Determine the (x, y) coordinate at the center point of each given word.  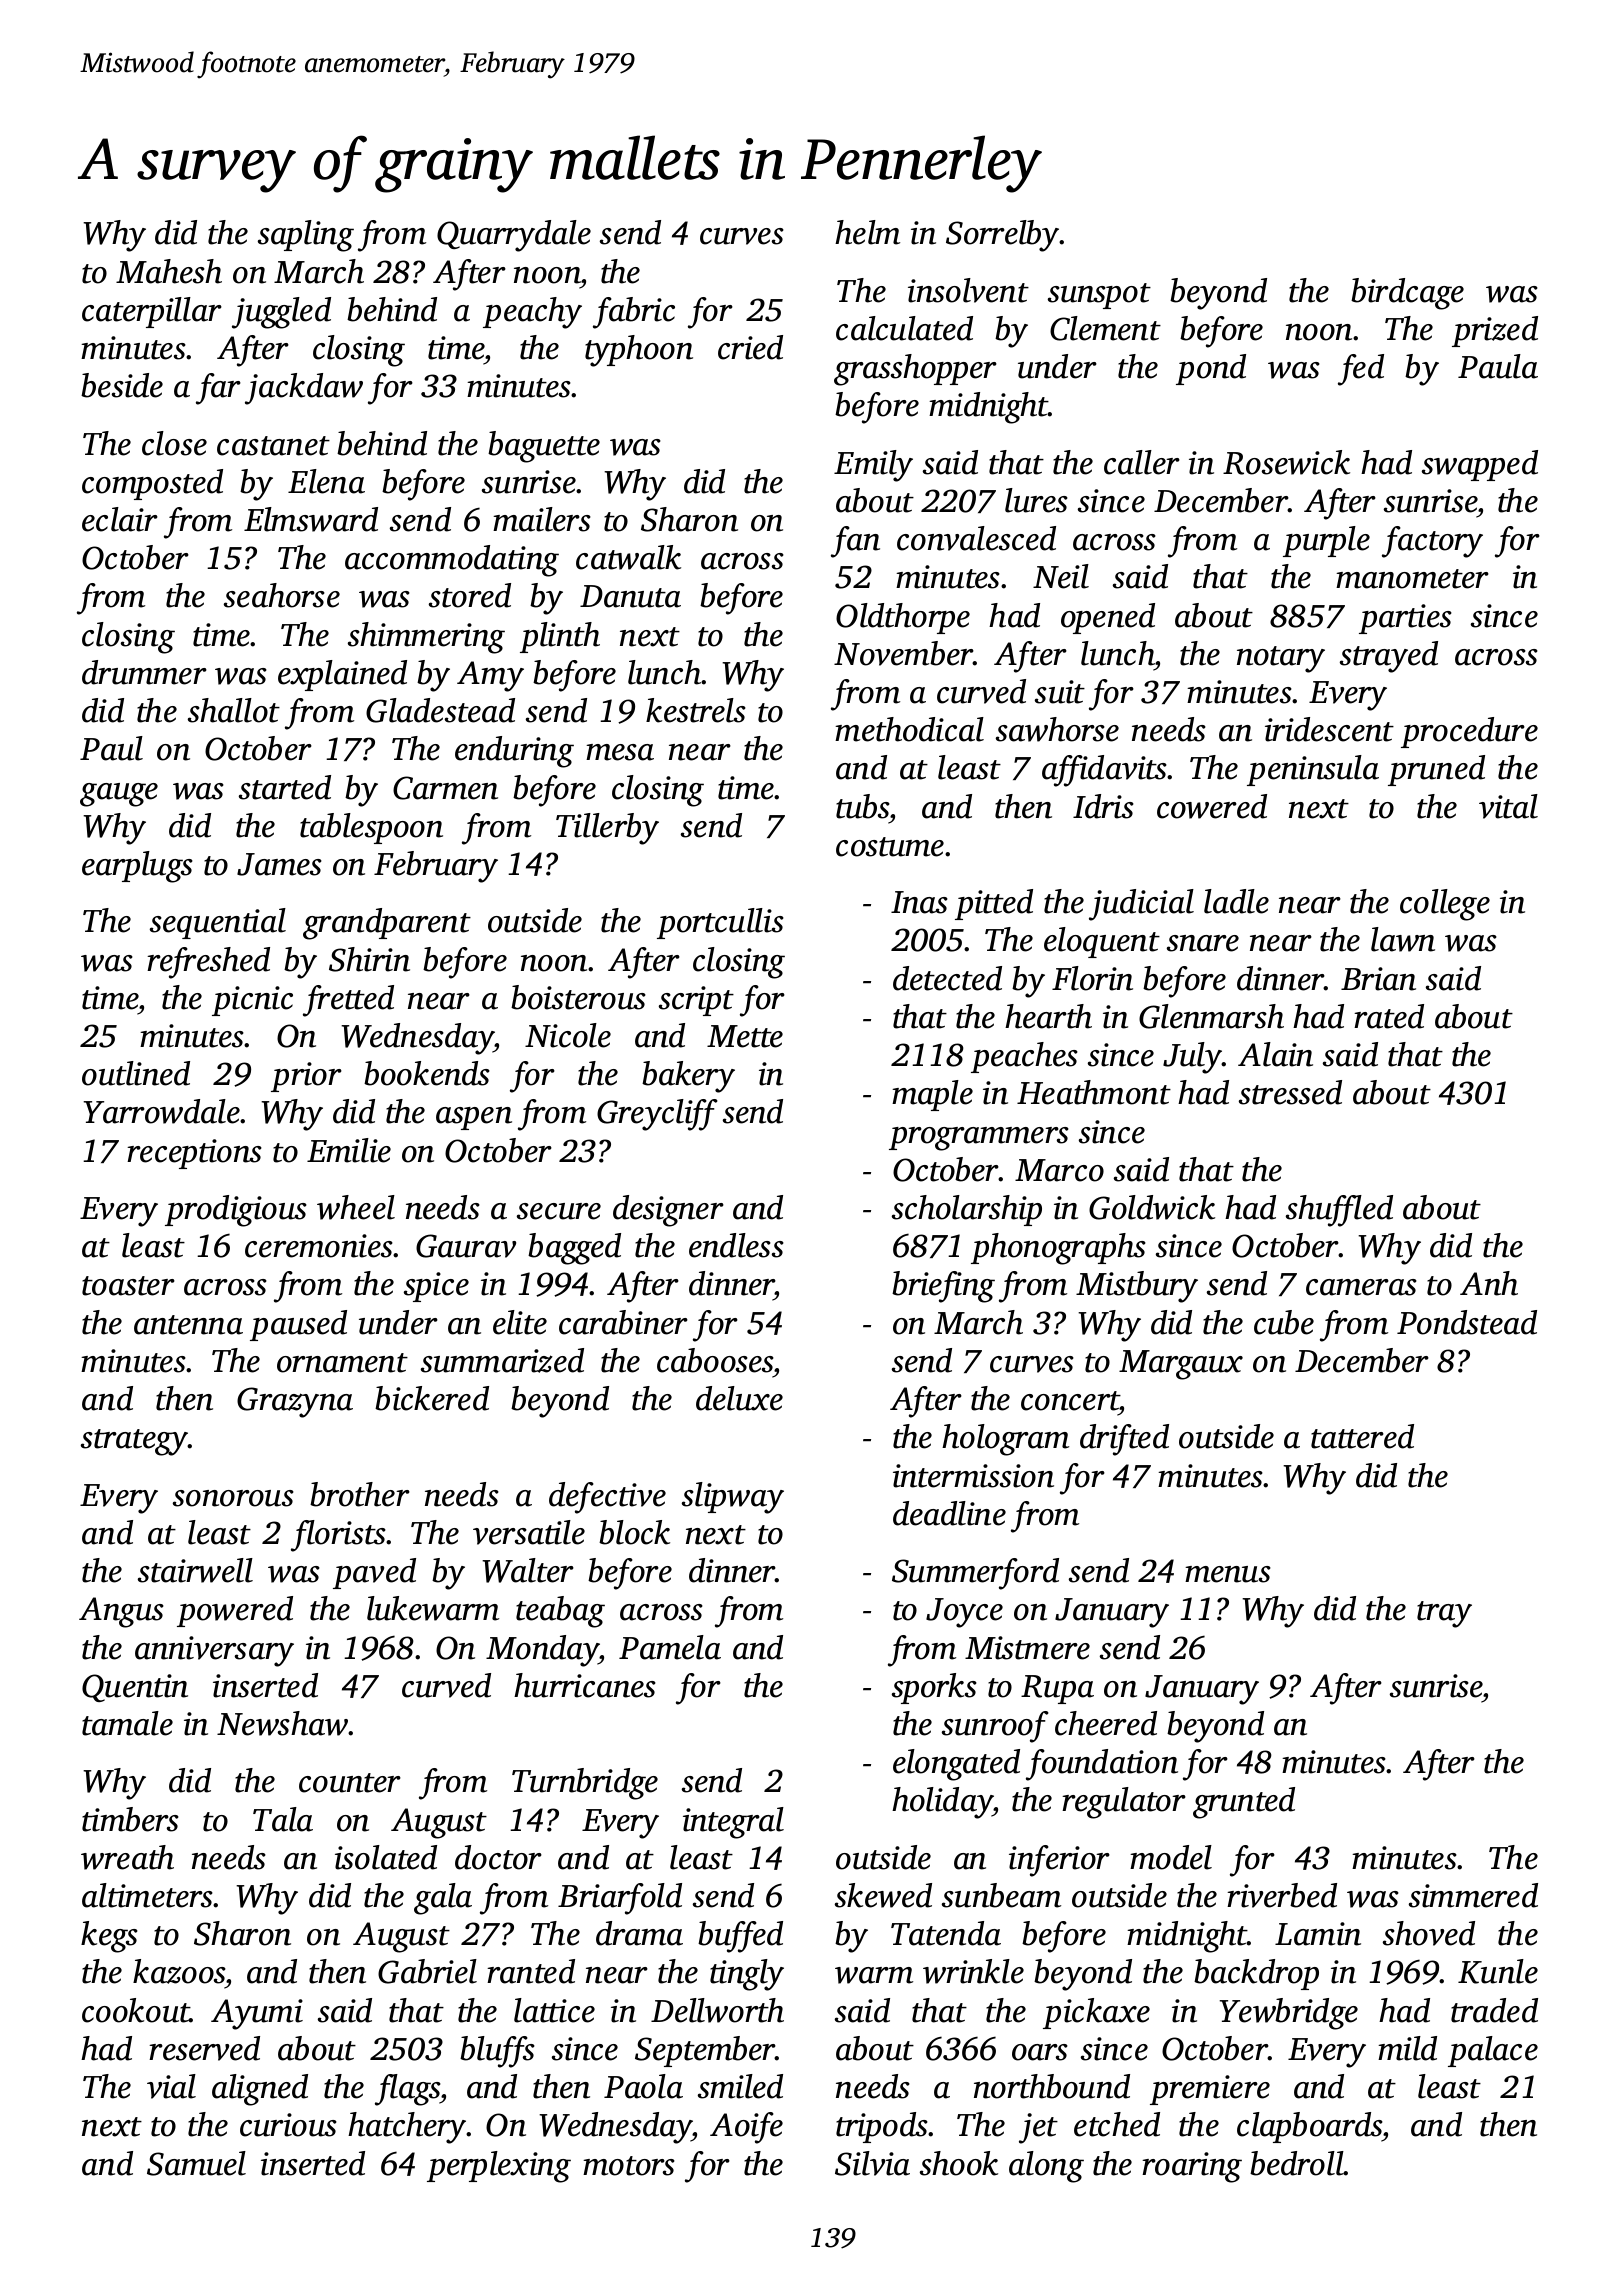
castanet (273, 446)
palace (1493, 2051)
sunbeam (1001, 1895)
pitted (994, 904)
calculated (904, 328)
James (279, 864)
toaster (128, 1286)
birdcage (1407, 294)
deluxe (739, 1398)
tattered (1362, 1436)
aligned (260, 2090)
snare (1203, 943)
